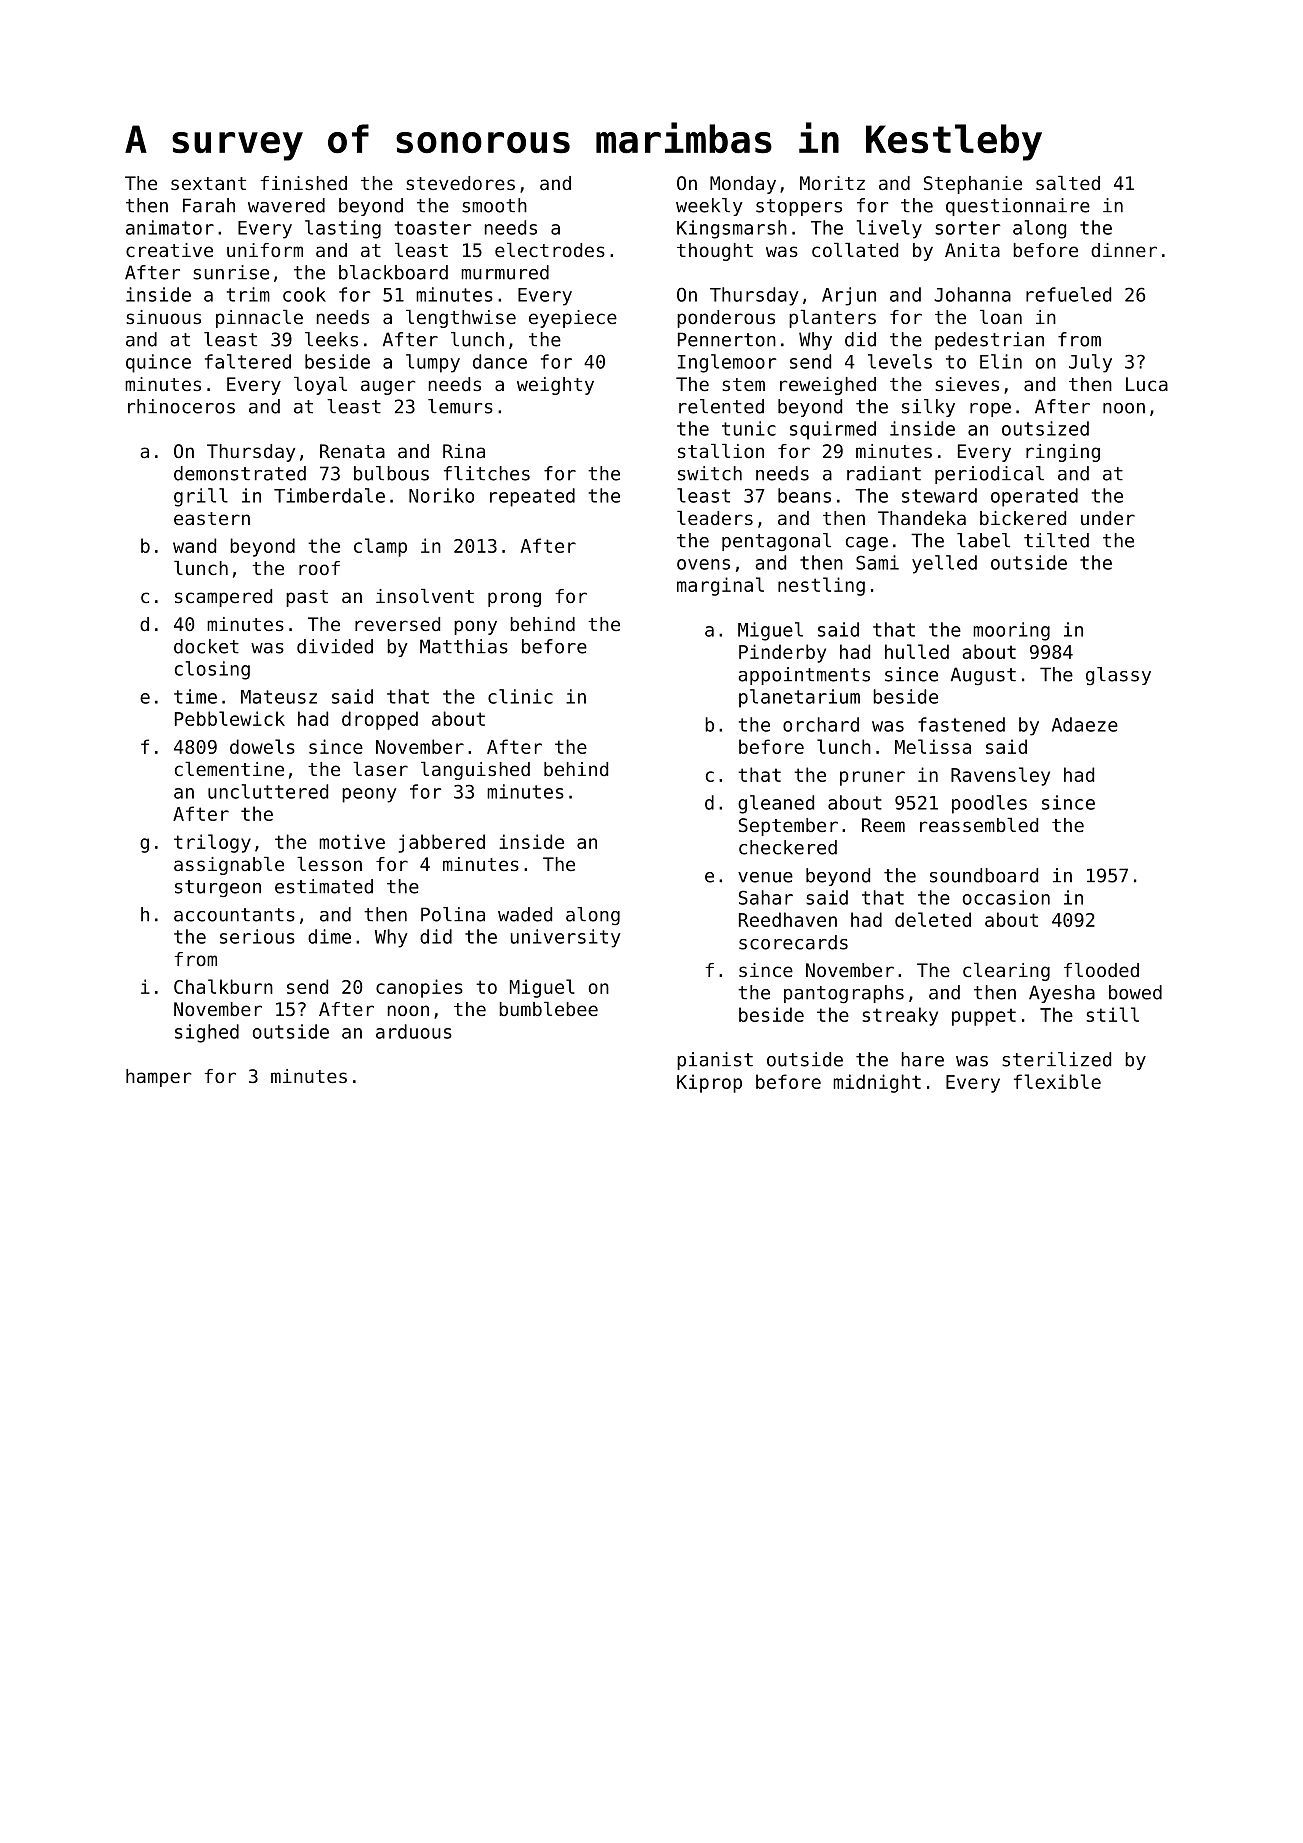  Describe the element at coordinates (195, 696) in the screenshot. I see `time` at that location.
